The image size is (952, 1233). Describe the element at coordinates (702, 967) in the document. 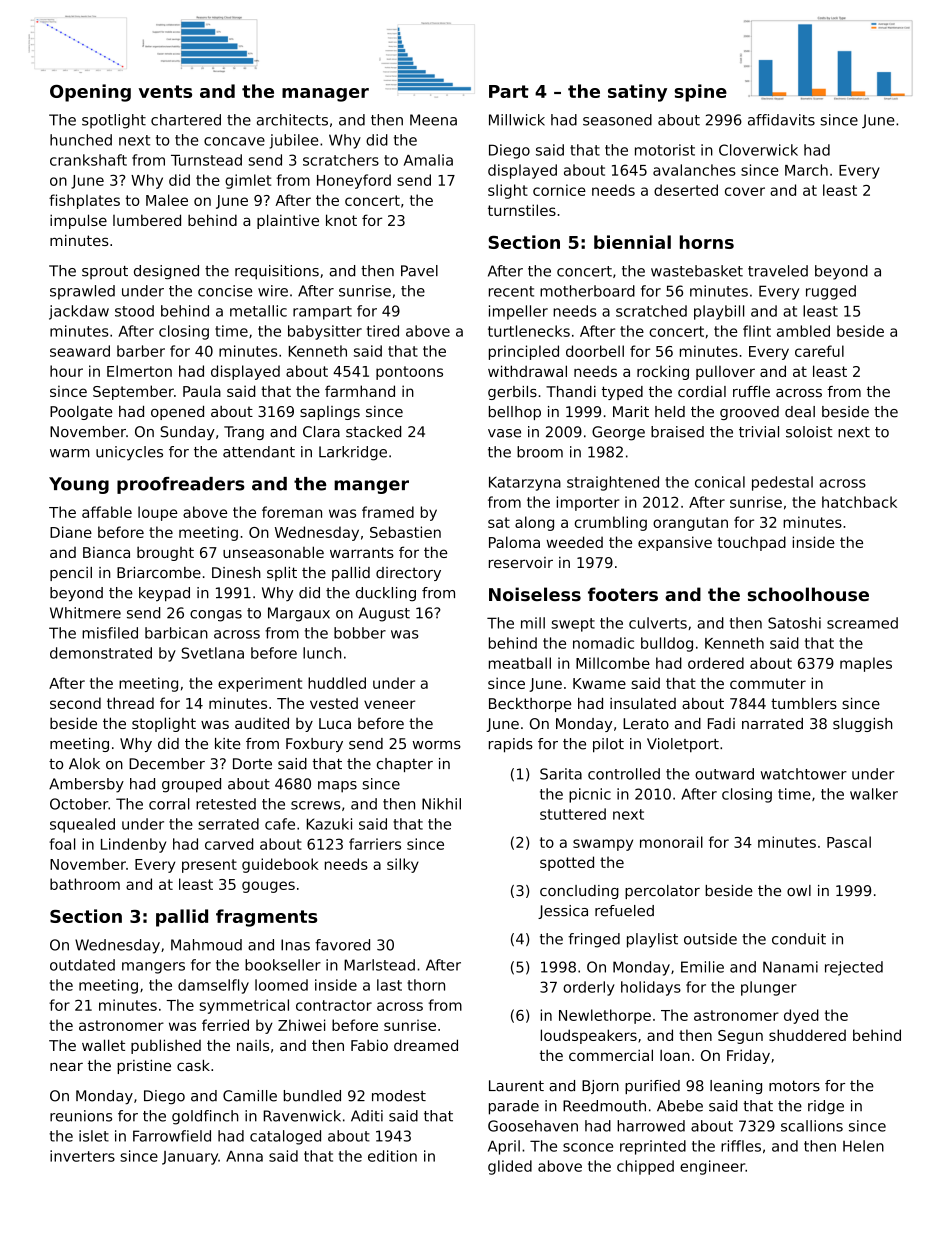

I see `Emilie` at that location.
